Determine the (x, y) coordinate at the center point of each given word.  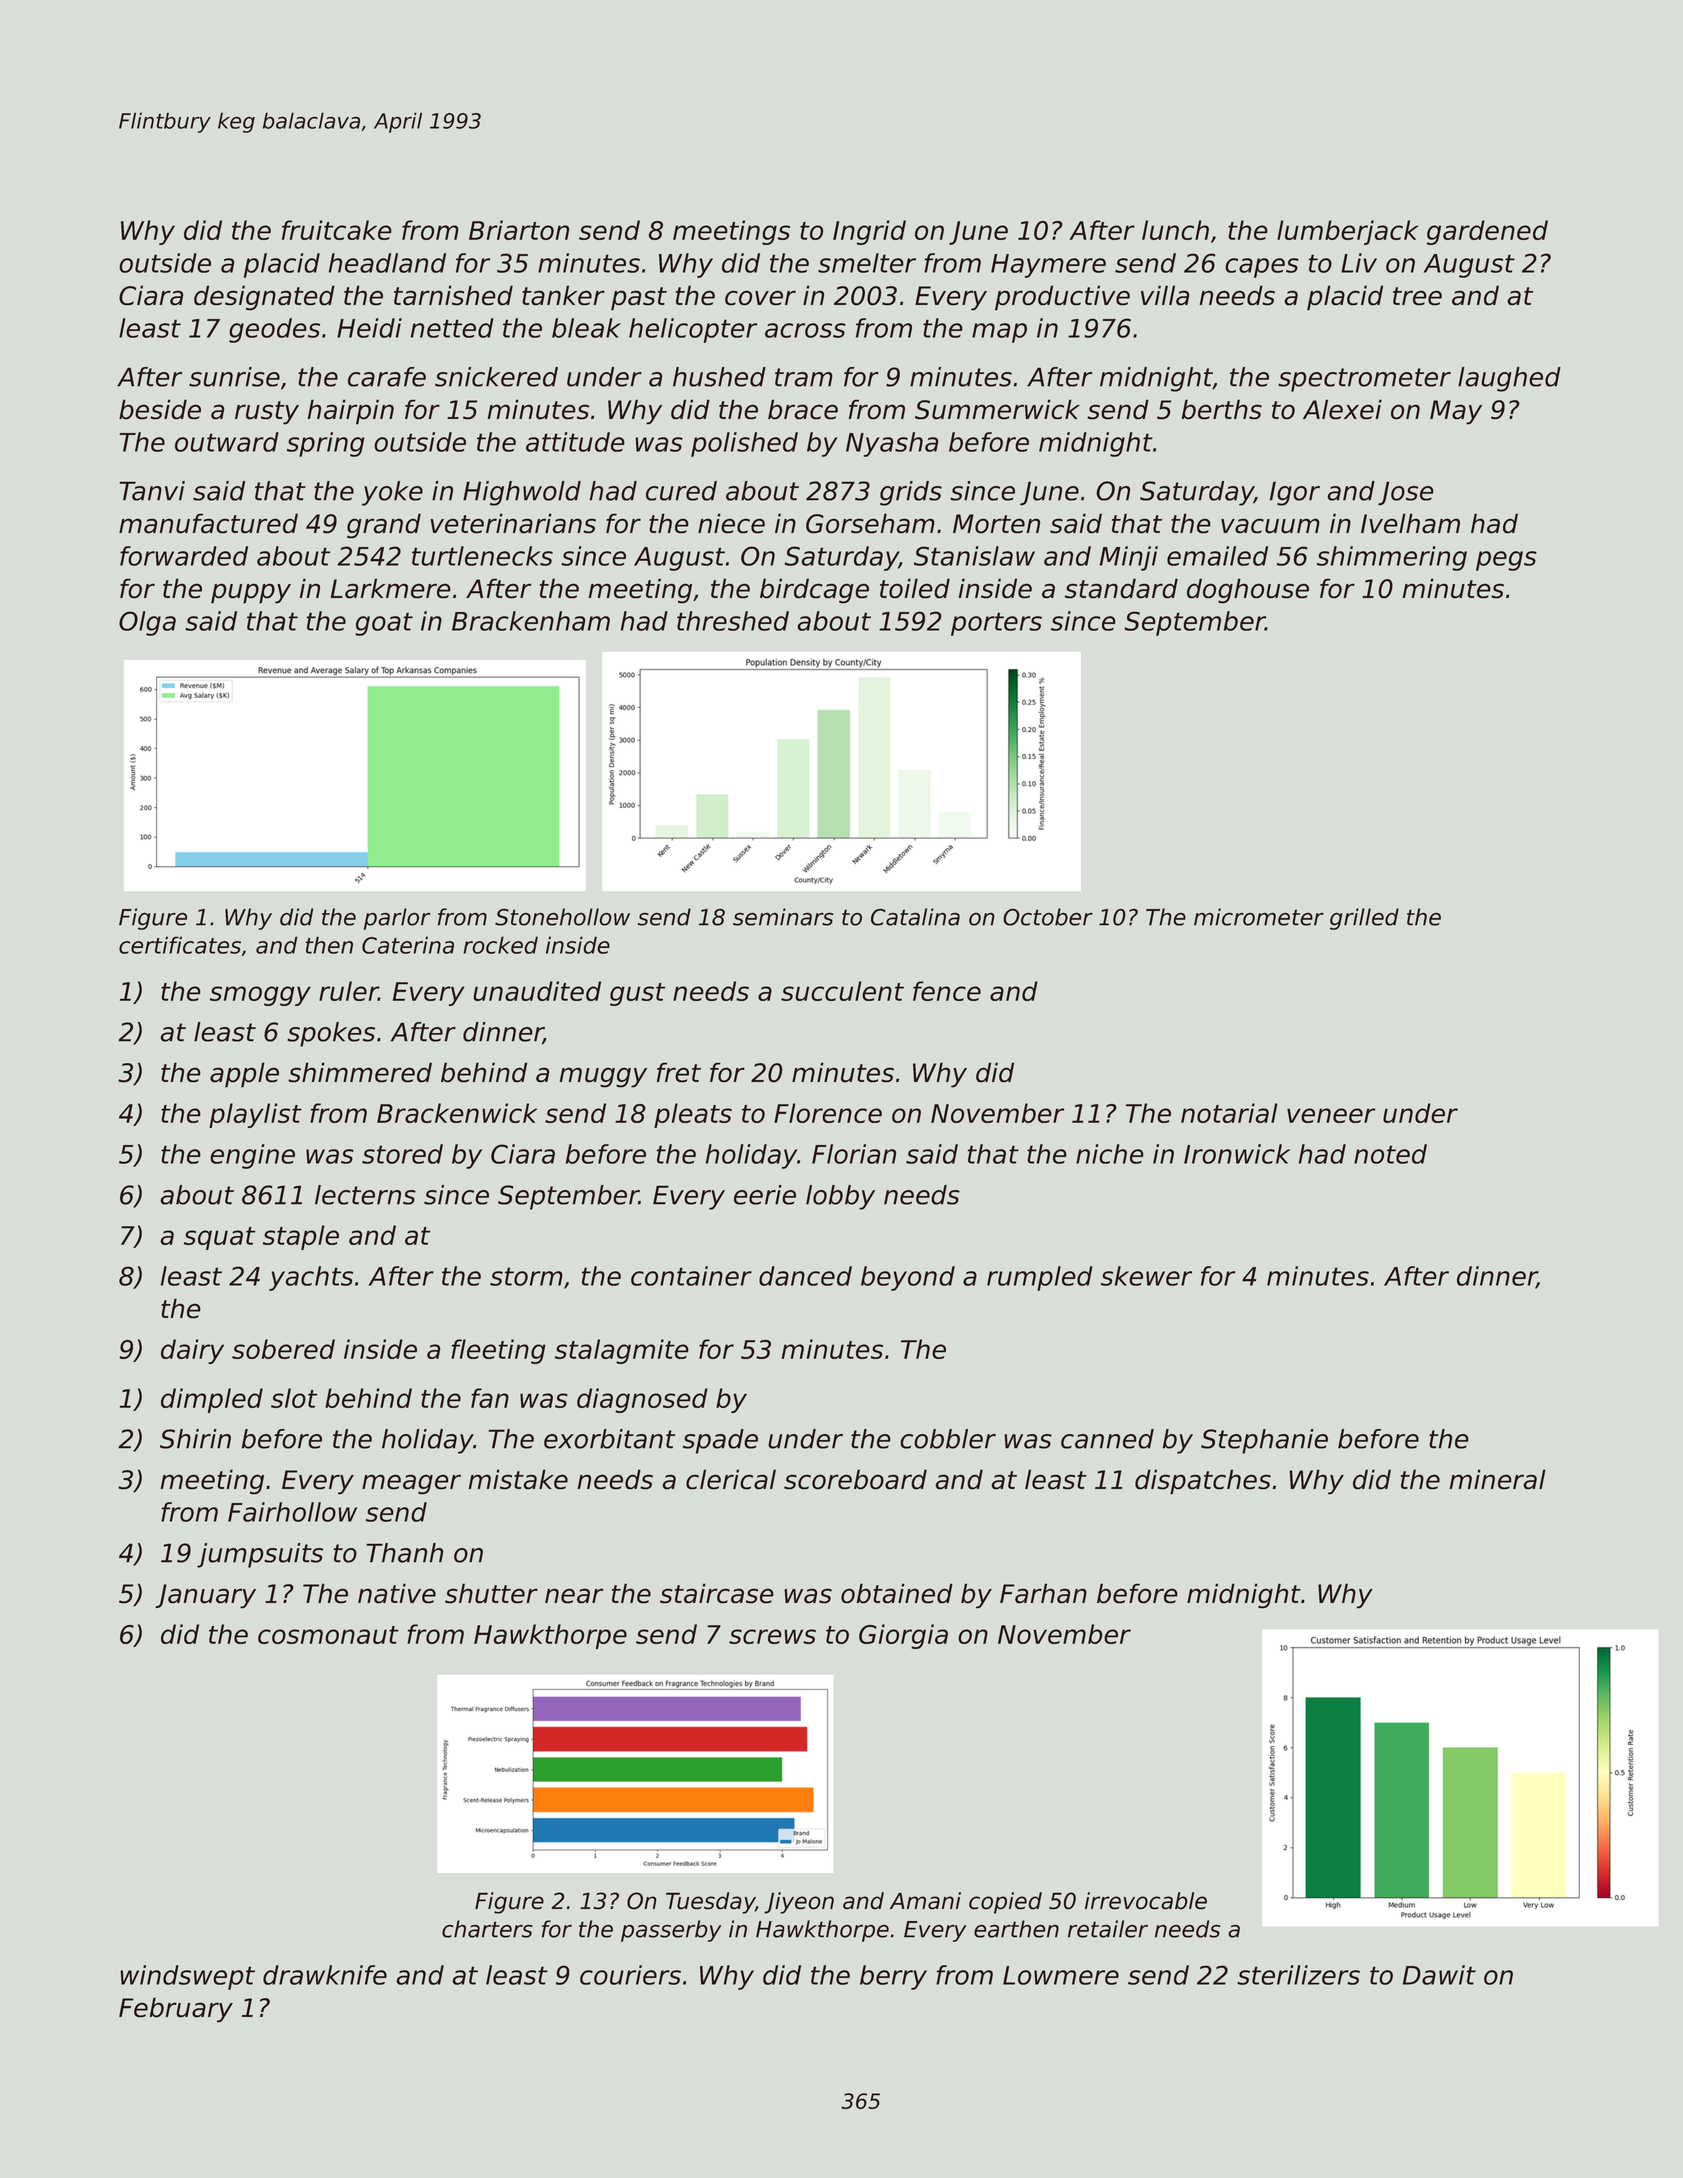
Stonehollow (562, 917)
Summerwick (997, 409)
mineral (1498, 1479)
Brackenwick (457, 1113)
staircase (717, 1593)
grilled (1364, 919)
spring (326, 444)
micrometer (1259, 917)
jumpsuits (260, 1555)
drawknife (325, 1975)
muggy (603, 1077)
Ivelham (1410, 523)
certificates (180, 945)
